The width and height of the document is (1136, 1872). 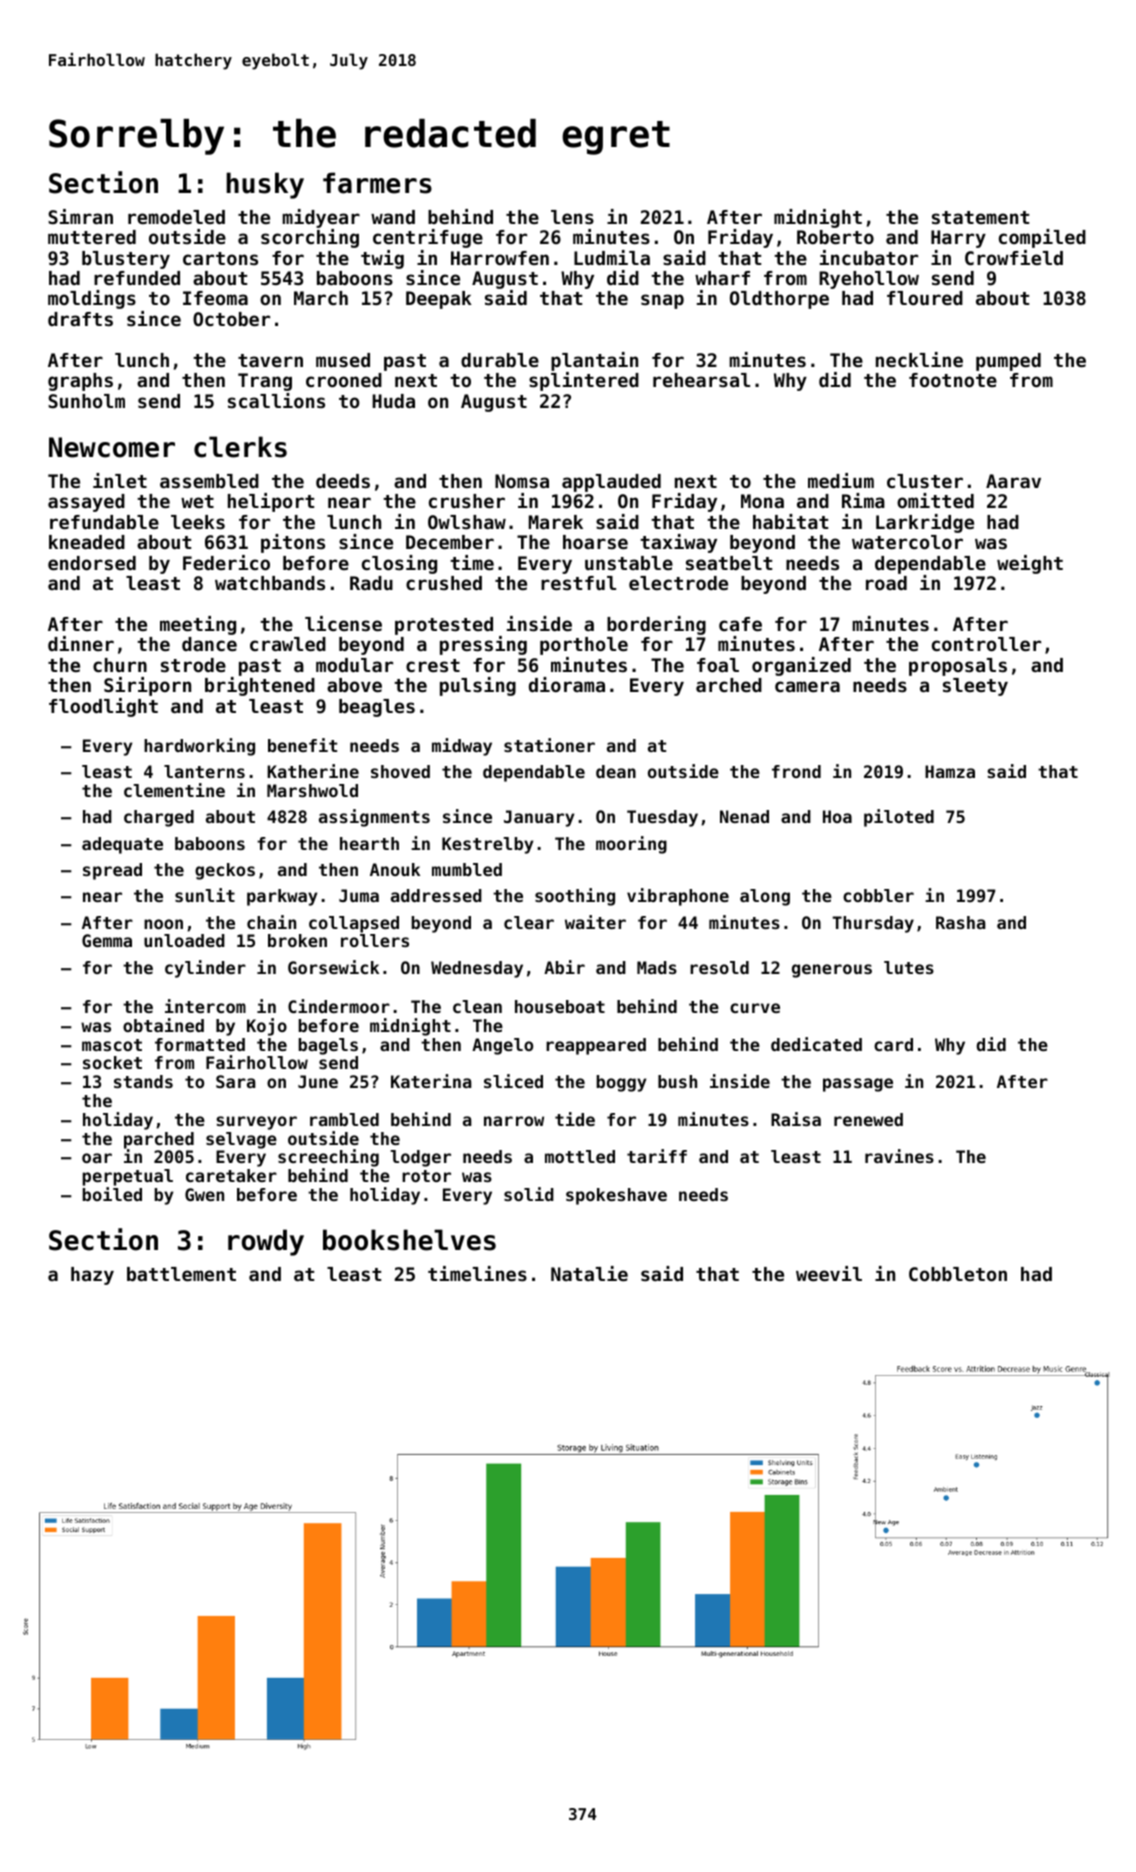 What do you see at coordinates (886, 583) in the document?
I see `road` at bounding box center [886, 583].
